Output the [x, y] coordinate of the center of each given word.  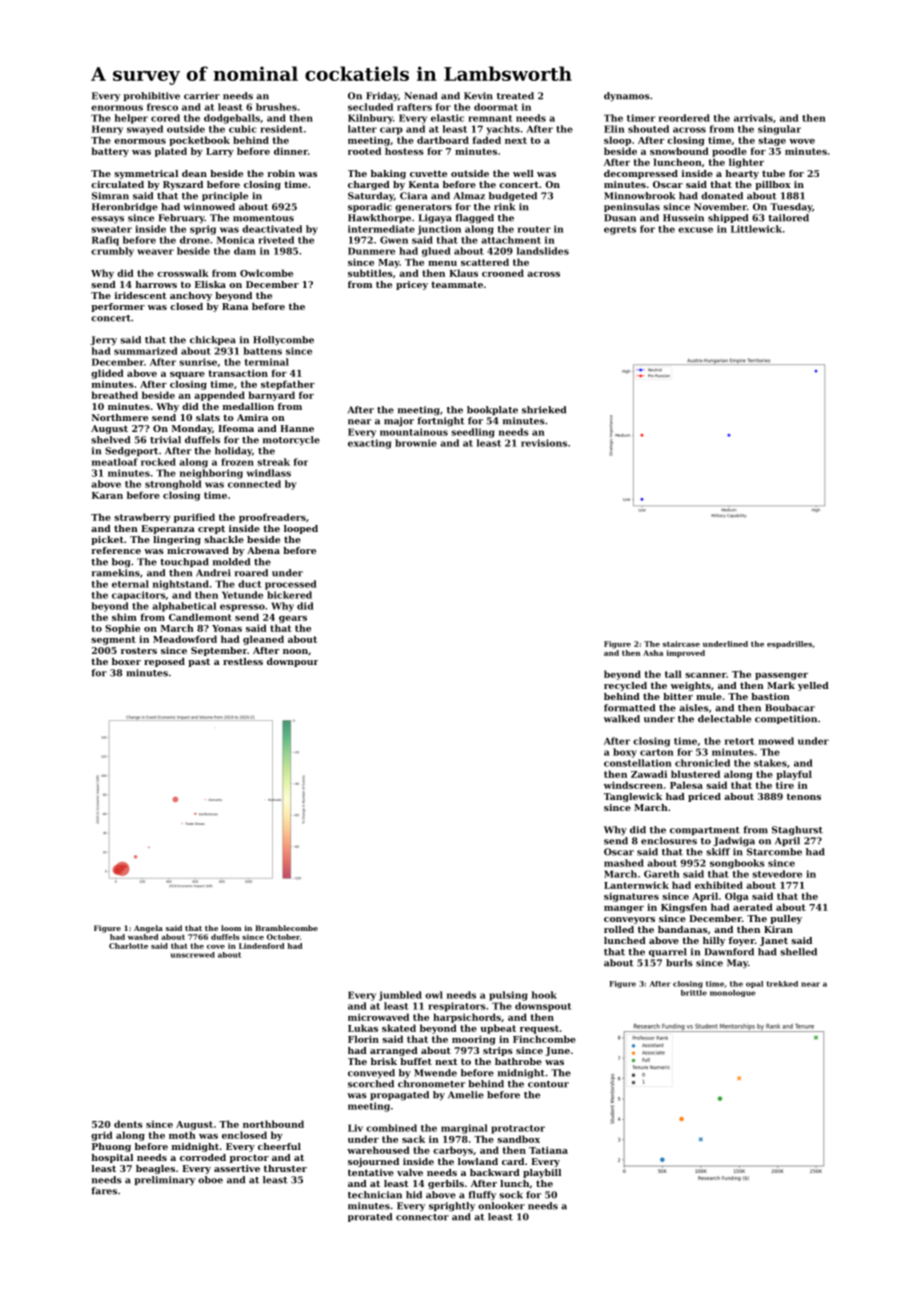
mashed [624, 863]
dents [128, 1124]
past [199, 662]
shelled [798, 952]
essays [107, 220]
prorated [370, 1217]
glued [436, 252]
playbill [542, 1173]
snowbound [679, 151]
